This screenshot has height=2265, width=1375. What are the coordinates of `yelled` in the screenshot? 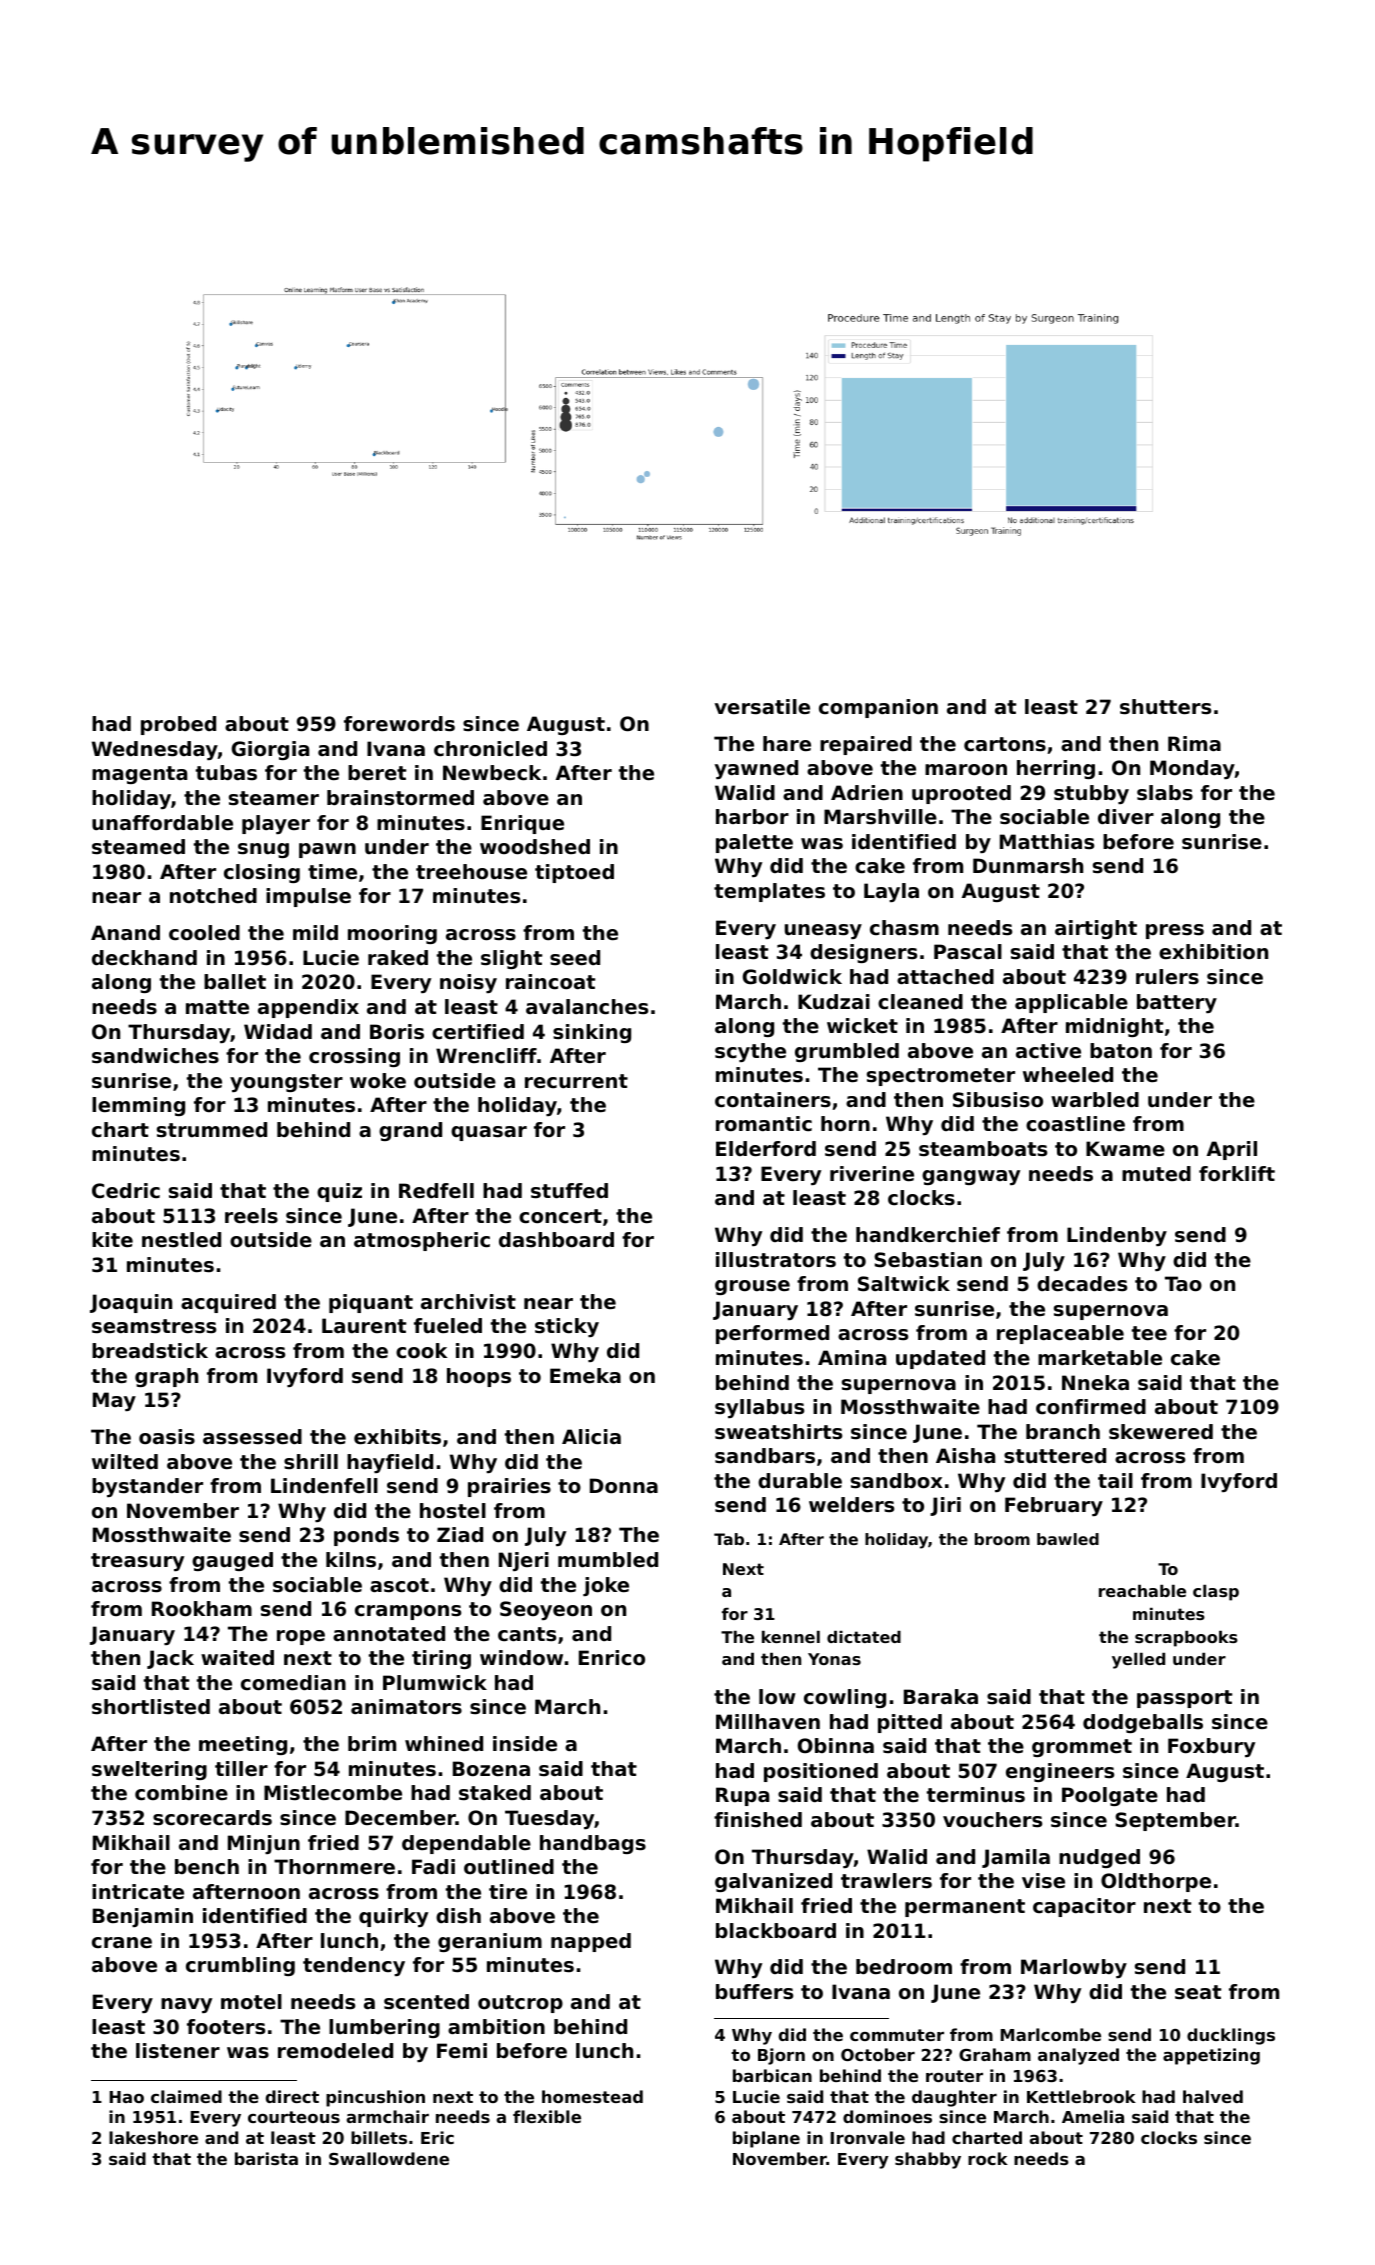 It's located at (1138, 1661).
